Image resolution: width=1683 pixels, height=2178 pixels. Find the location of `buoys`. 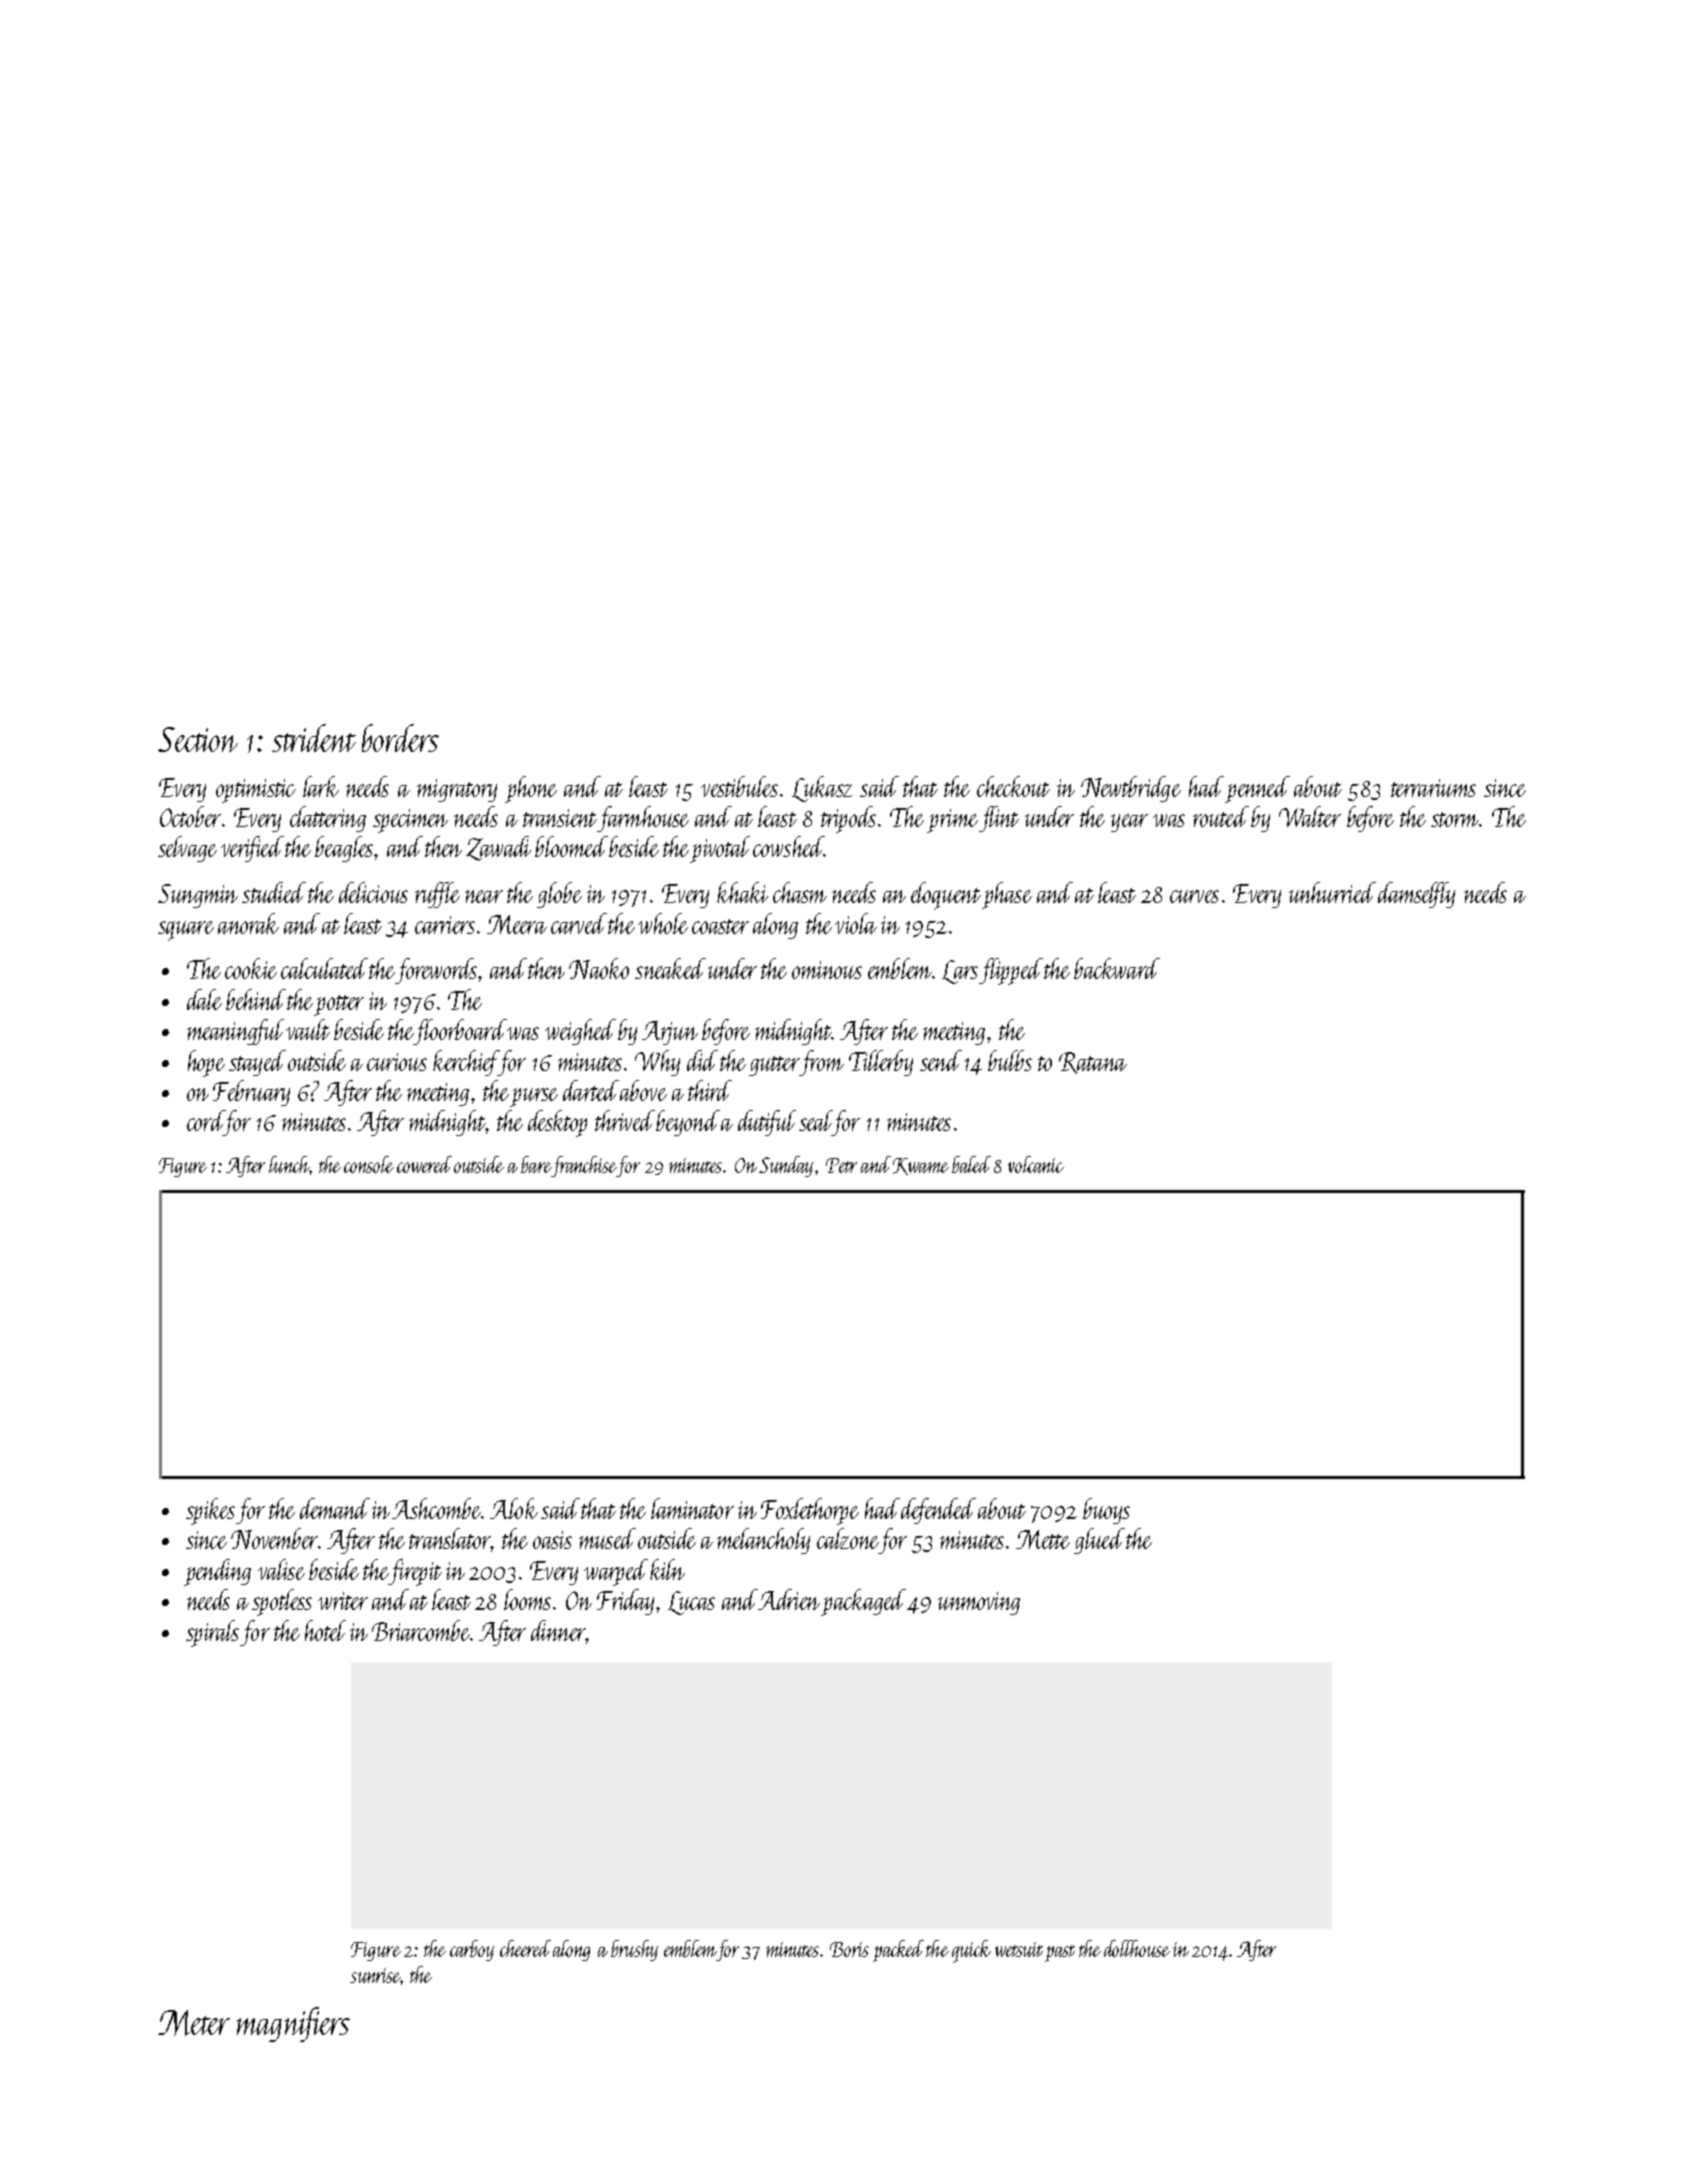

buoys is located at coordinates (1106, 1511).
